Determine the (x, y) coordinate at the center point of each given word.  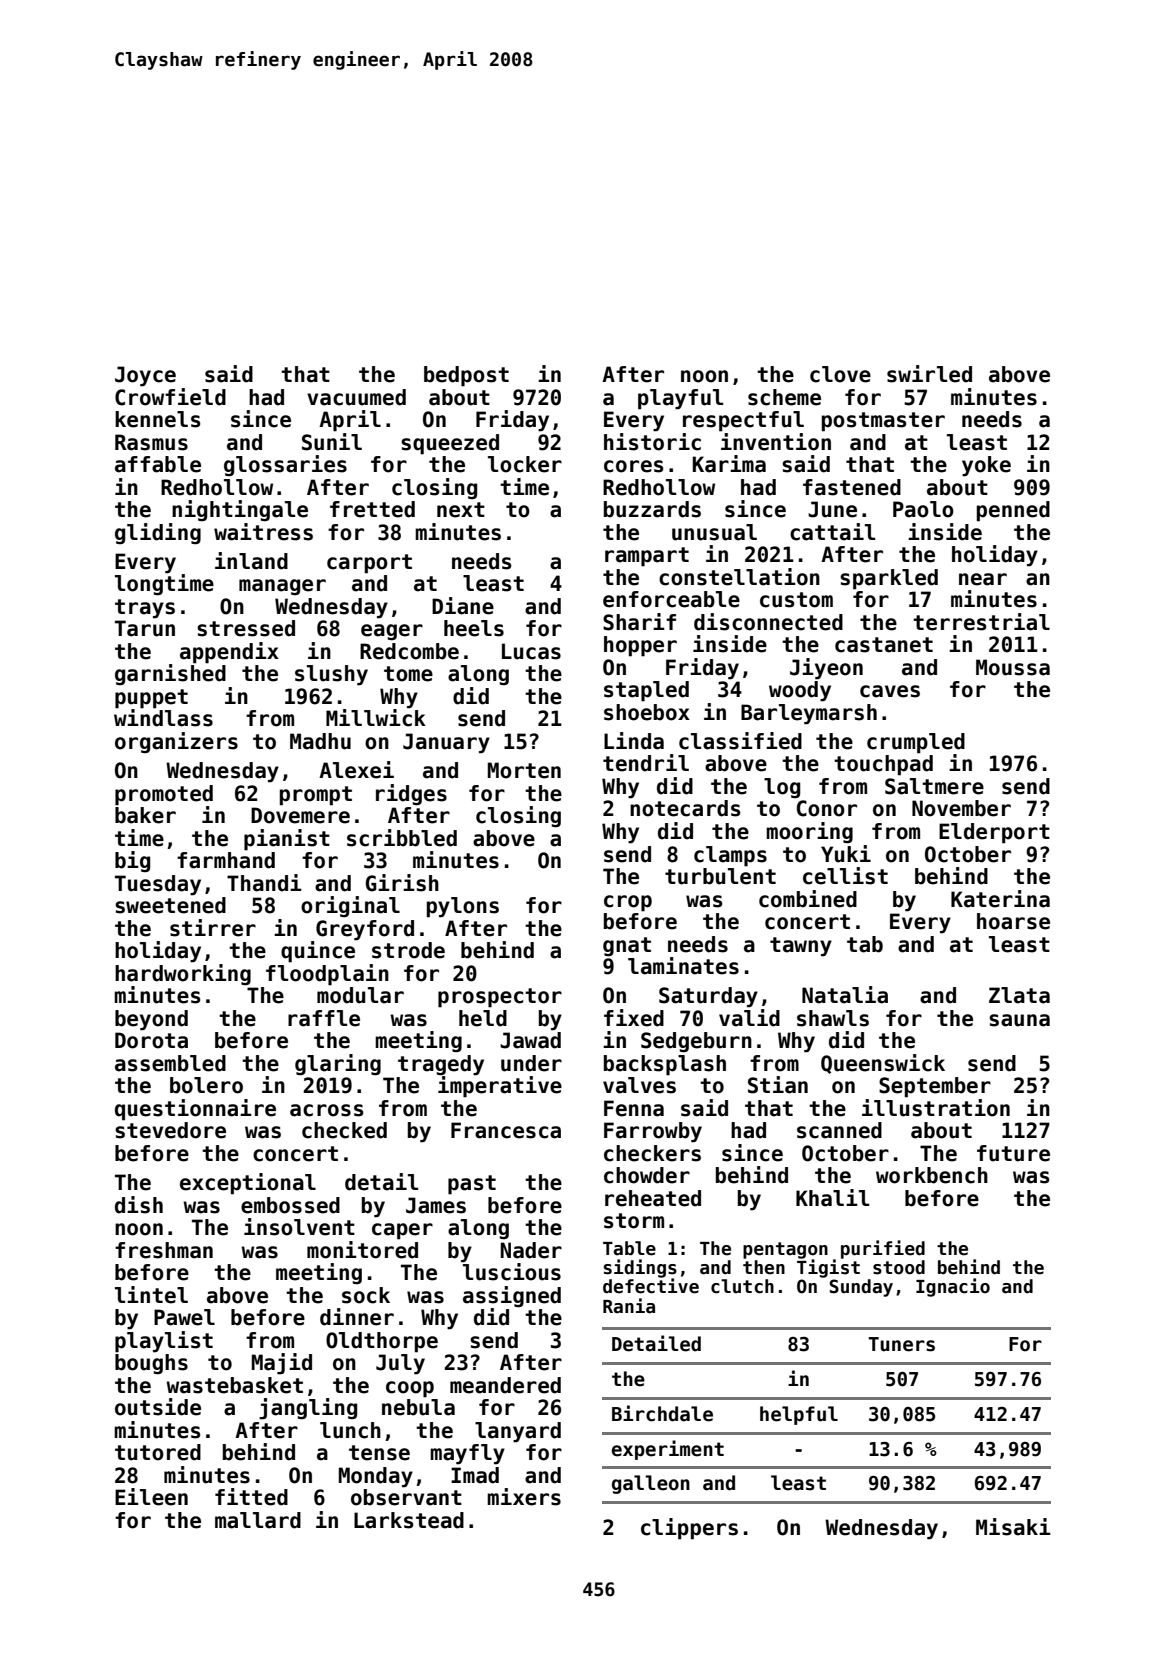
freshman (164, 1250)
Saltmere (934, 786)
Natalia (845, 995)
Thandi (264, 883)
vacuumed (356, 397)
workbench (932, 1175)
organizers (176, 742)
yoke (986, 466)
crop (628, 903)
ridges (411, 794)
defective (651, 1286)
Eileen (151, 1497)
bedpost (466, 376)
